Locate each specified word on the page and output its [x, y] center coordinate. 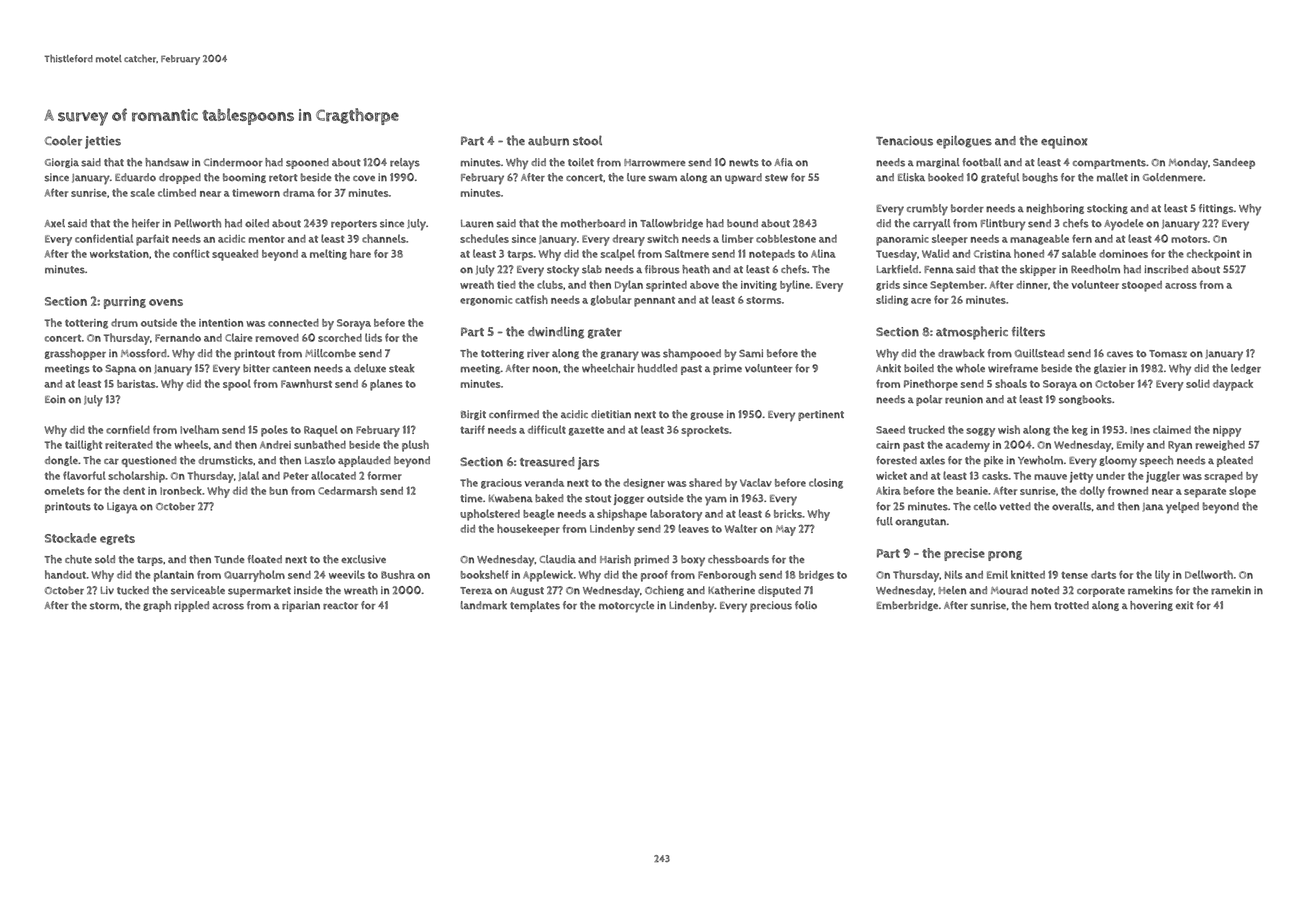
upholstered [490, 515]
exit [1184, 605]
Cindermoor [233, 162]
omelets [64, 490]
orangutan [920, 522]
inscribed [1166, 269]
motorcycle [626, 607]
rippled [191, 606]
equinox [1064, 142]
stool [587, 140]
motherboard [593, 223]
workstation [119, 253]
